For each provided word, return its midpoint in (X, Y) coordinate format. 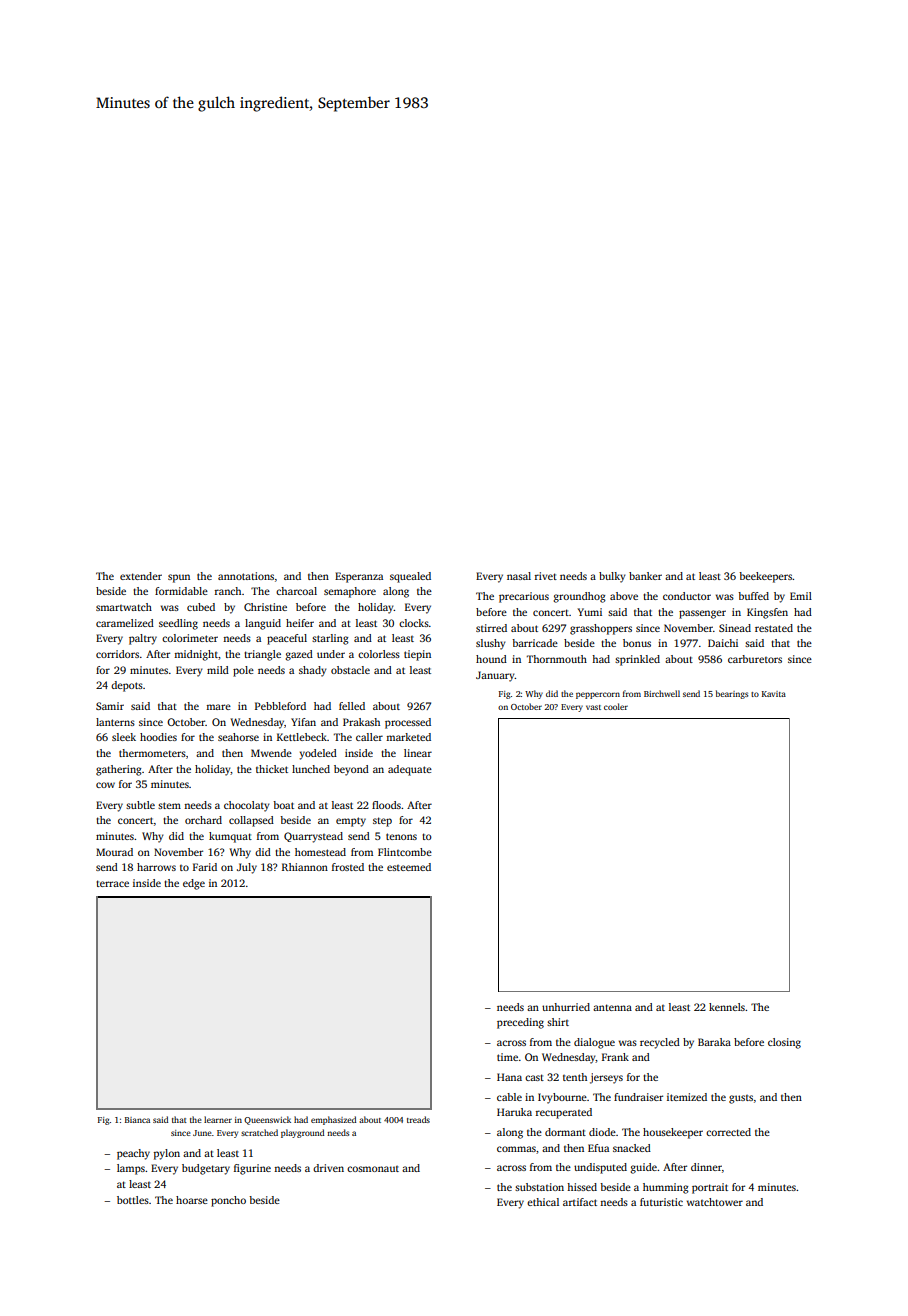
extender (141, 576)
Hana (509, 1077)
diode (602, 1132)
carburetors (755, 659)
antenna (612, 1007)
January (495, 676)
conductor (687, 596)
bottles (133, 1200)
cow (105, 785)
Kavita (774, 694)
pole (243, 671)
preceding (520, 1023)
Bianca (137, 1120)
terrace (112, 883)
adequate (410, 770)
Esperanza (359, 577)
